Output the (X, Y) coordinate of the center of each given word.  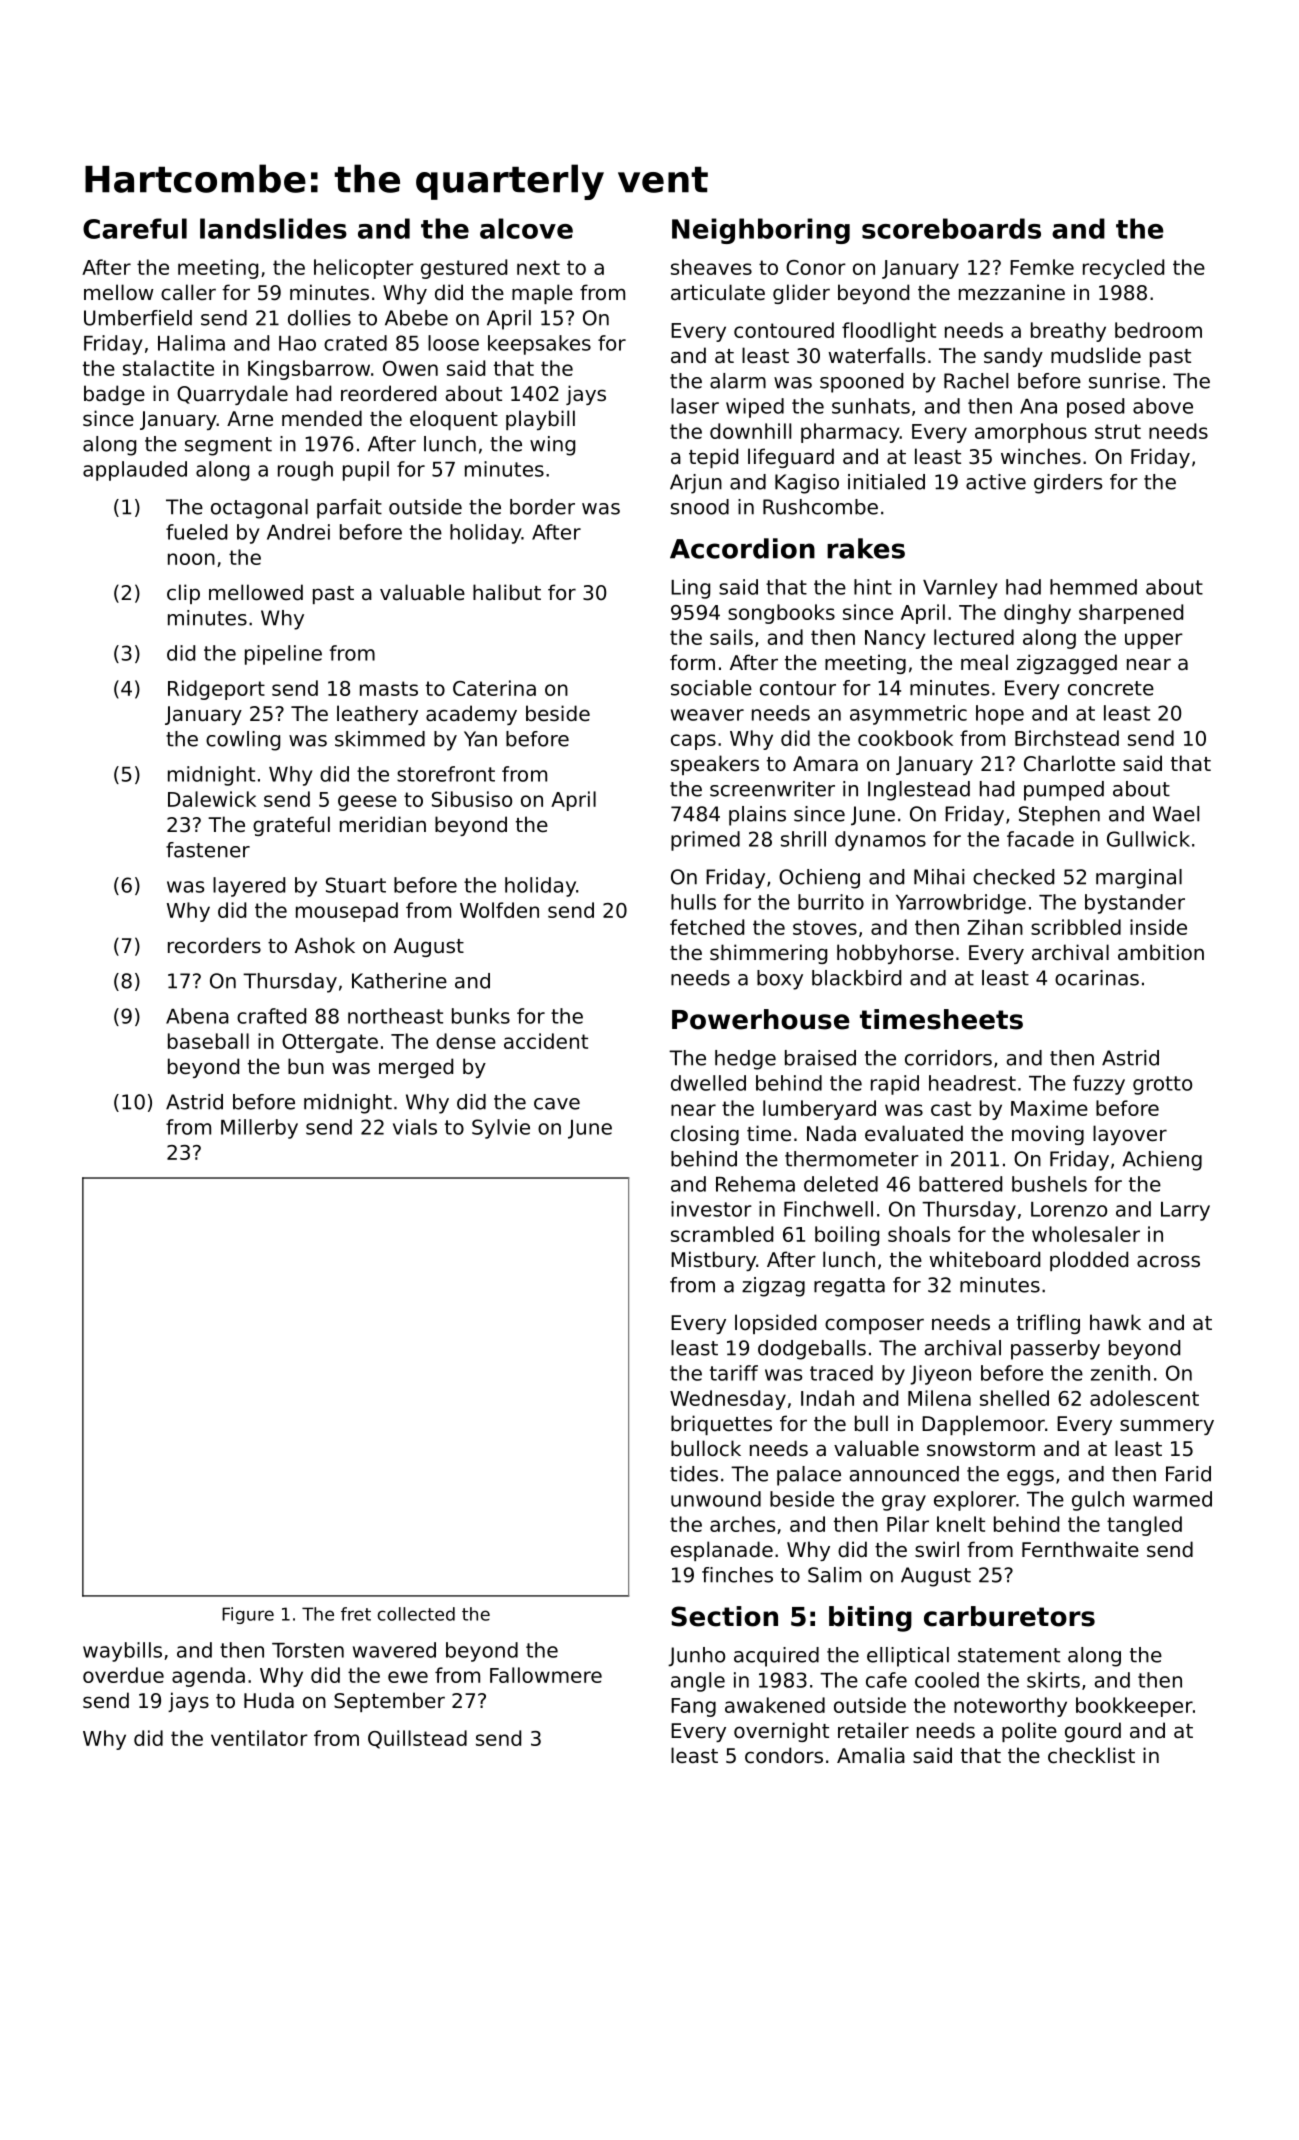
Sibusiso (472, 799)
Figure (248, 1615)
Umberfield (138, 318)
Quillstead (417, 1739)
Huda (269, 1700)
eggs (1030, 1478)
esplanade (722, 1551)
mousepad (347, 912)
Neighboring (761, 231)
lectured (974, 637)
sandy (1013, 357)
